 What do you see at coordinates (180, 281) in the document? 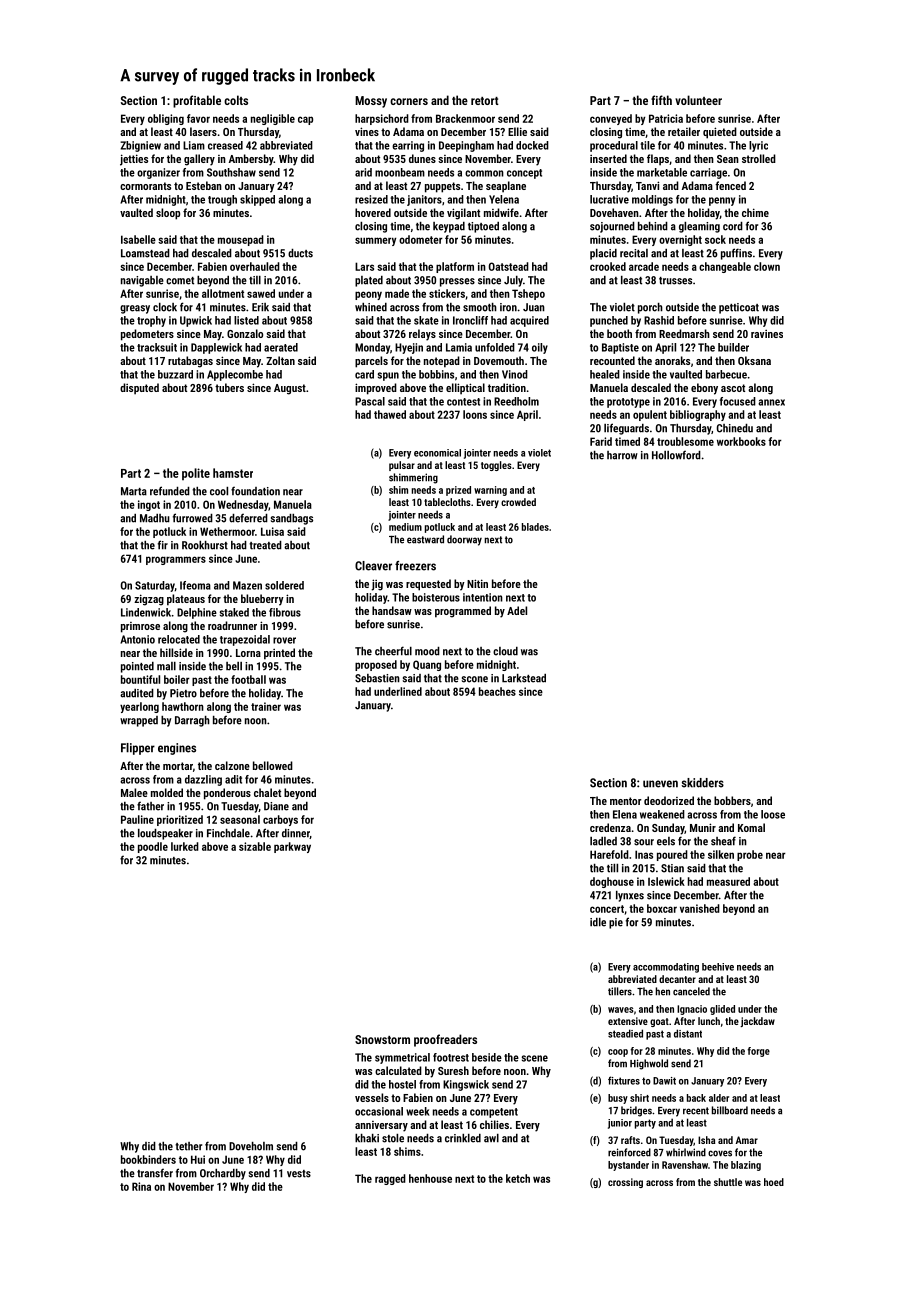
I see `comet` at bounding box center [180, 281].
